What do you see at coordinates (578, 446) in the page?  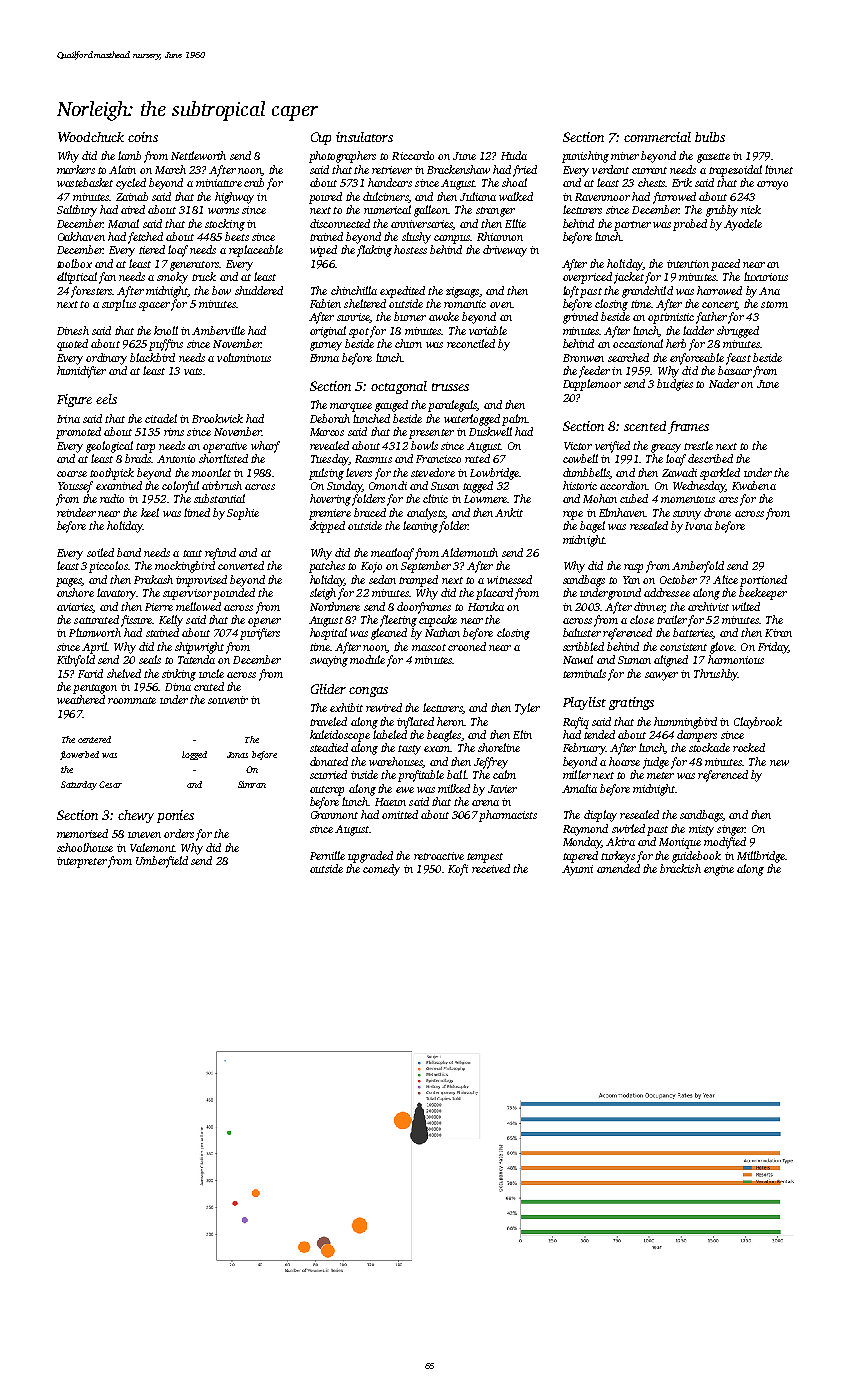 I see `Victor` at bounding box center [578, 446].
